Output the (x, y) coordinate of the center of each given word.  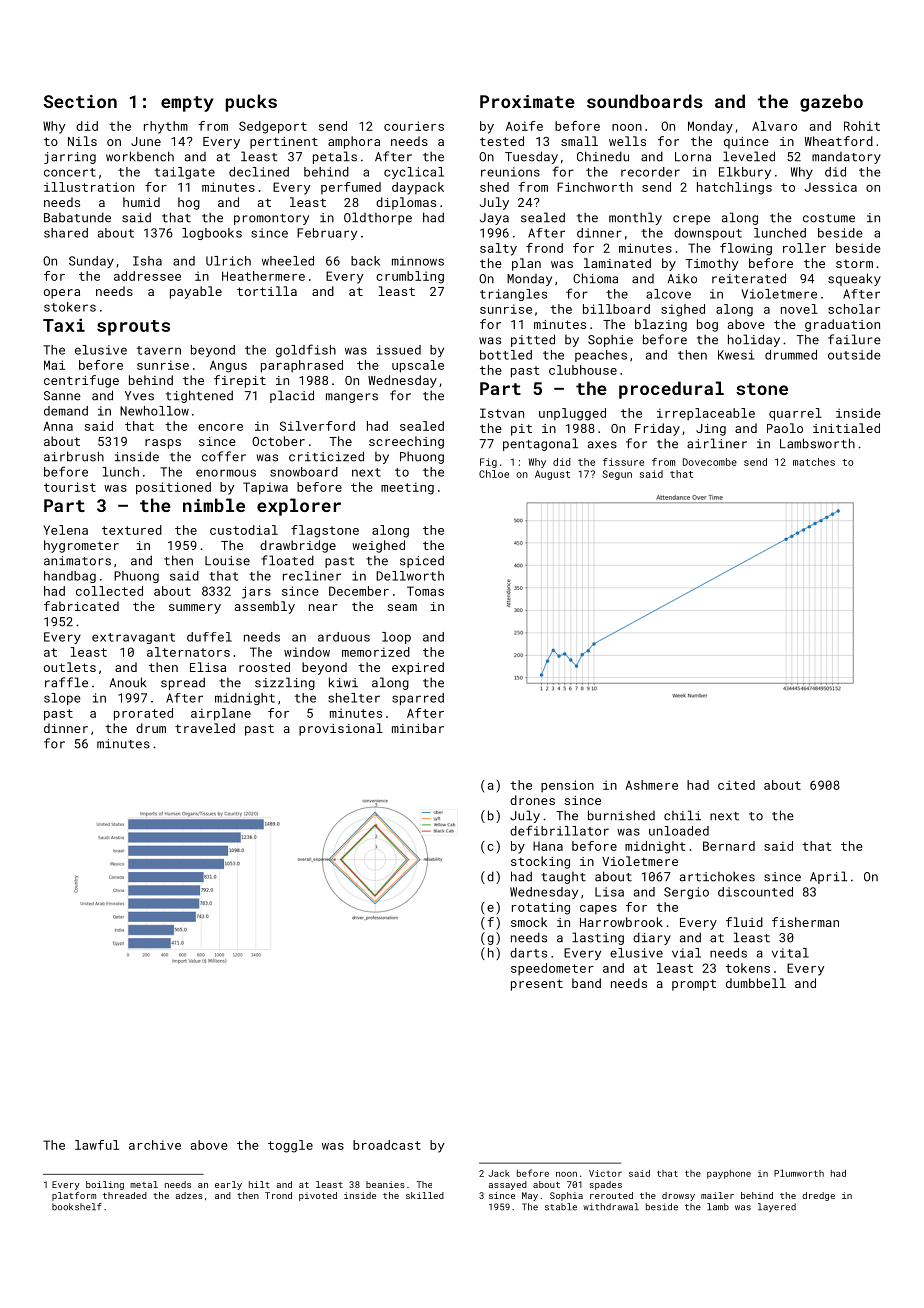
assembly (265, 607)
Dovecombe (710, 462)
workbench (140, 156)
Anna (58, 426)
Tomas (425, 591)
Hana (548, 846)
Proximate (527, 101)
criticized (326, 456)
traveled (205, 728)
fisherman (805, 922)
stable (561, 1207)
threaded (125, 1195)
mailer (717, 1195)
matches (814, 462)
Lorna (693, 157)
